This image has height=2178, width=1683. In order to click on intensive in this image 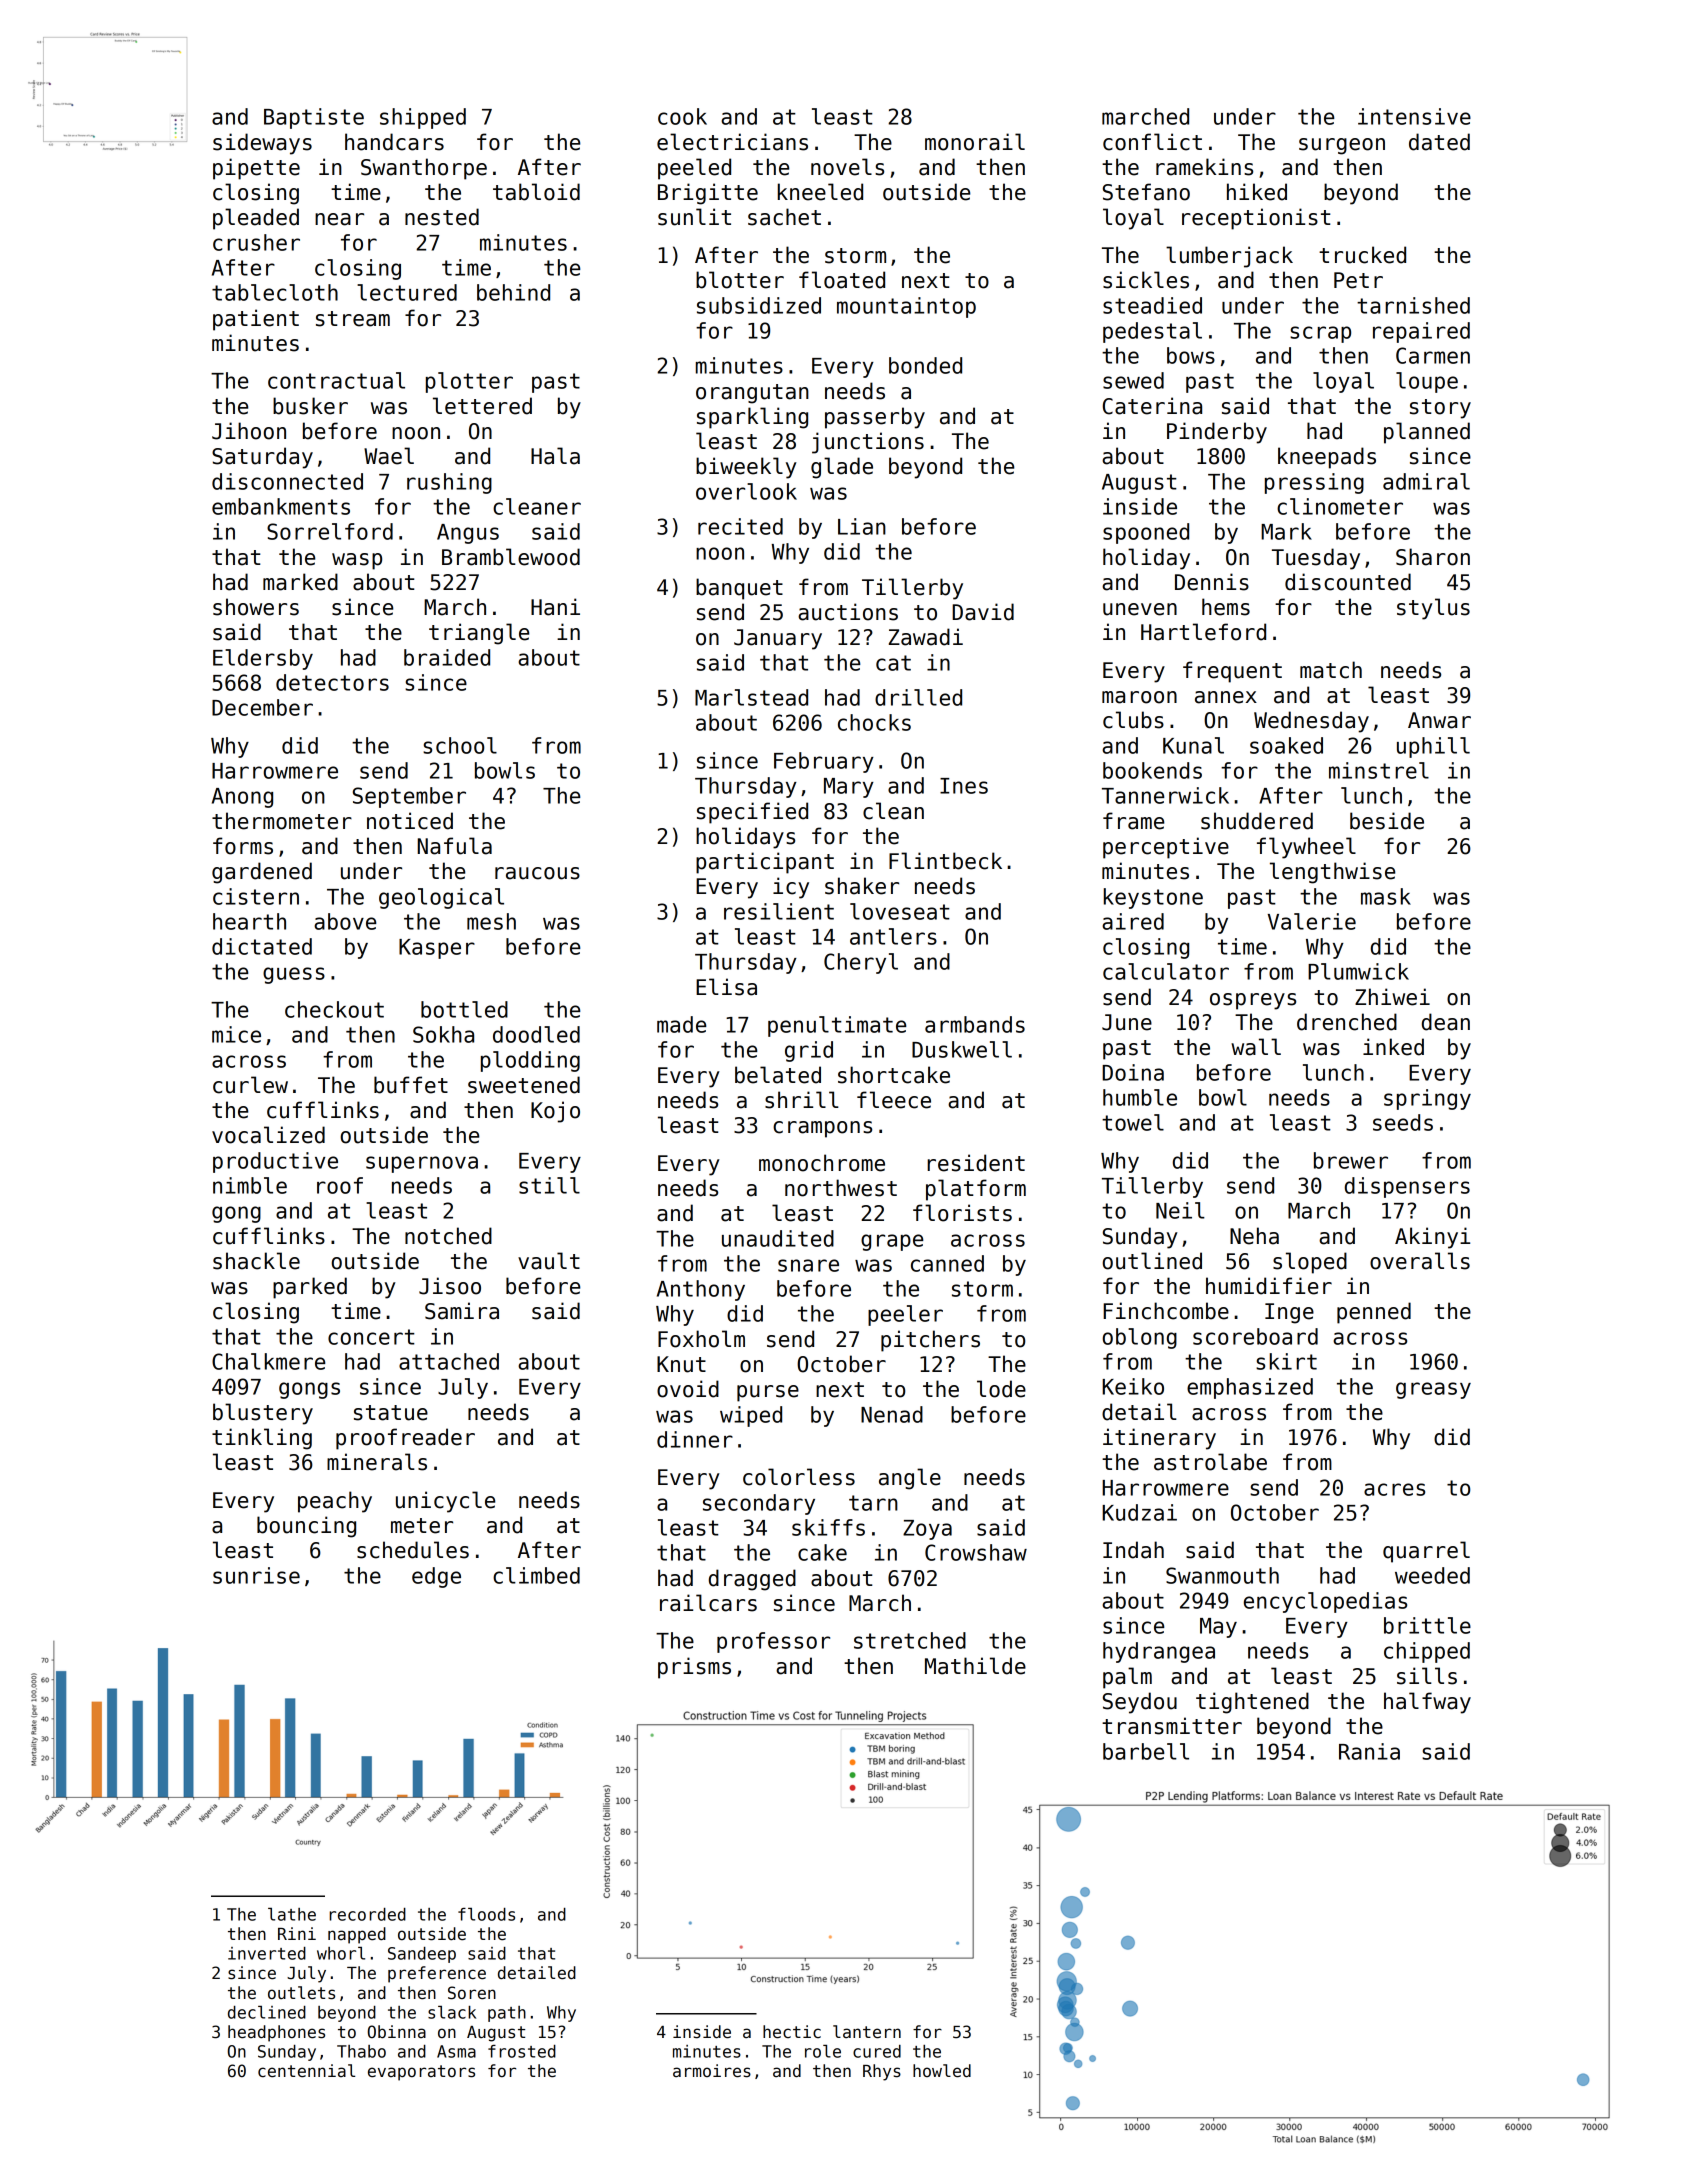, I will do `click(1414, 116)`.
